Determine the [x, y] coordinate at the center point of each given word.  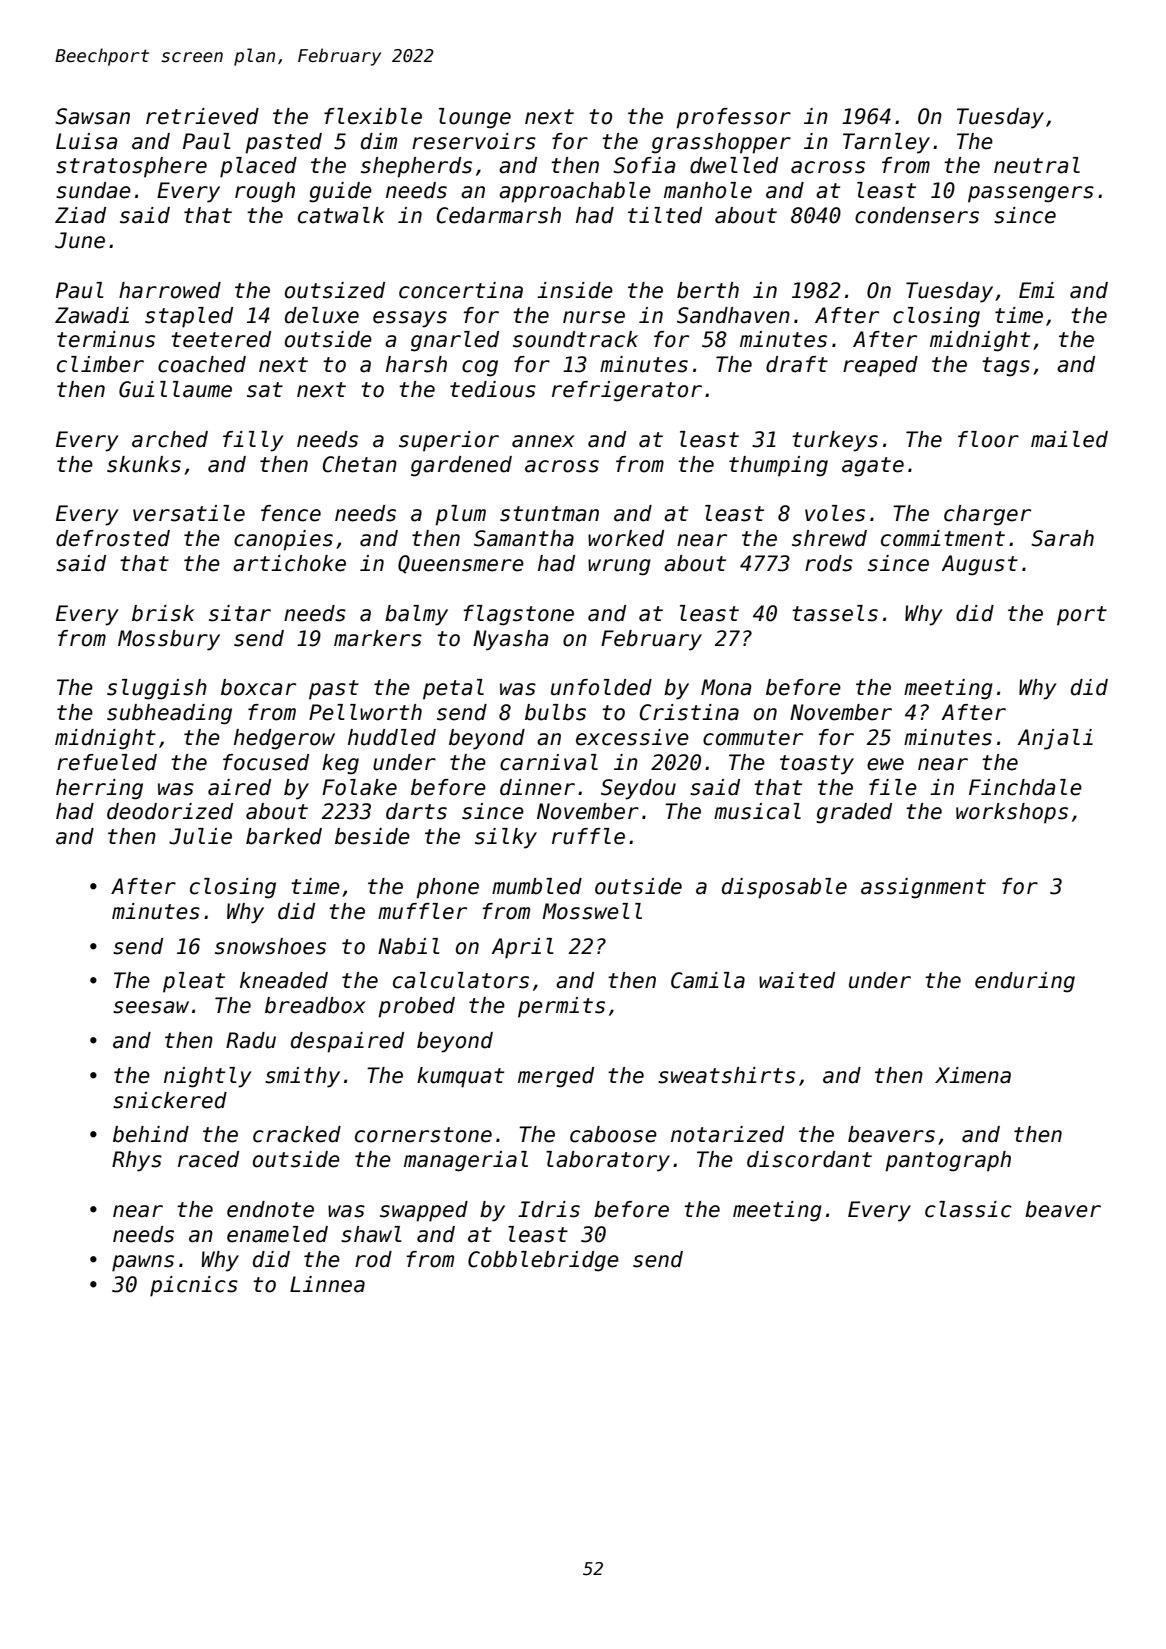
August [979, 565]
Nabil [409, 946]
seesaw [151, 1007]
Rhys [137, 1161]
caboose [613, 1134]
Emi [1036, 290]
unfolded [601, 687]
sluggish [157, 689]
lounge [475, 118]
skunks [144, 464]
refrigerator [627, 391]
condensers [917, 215]
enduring [1025, 982]
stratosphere [131, 167]
